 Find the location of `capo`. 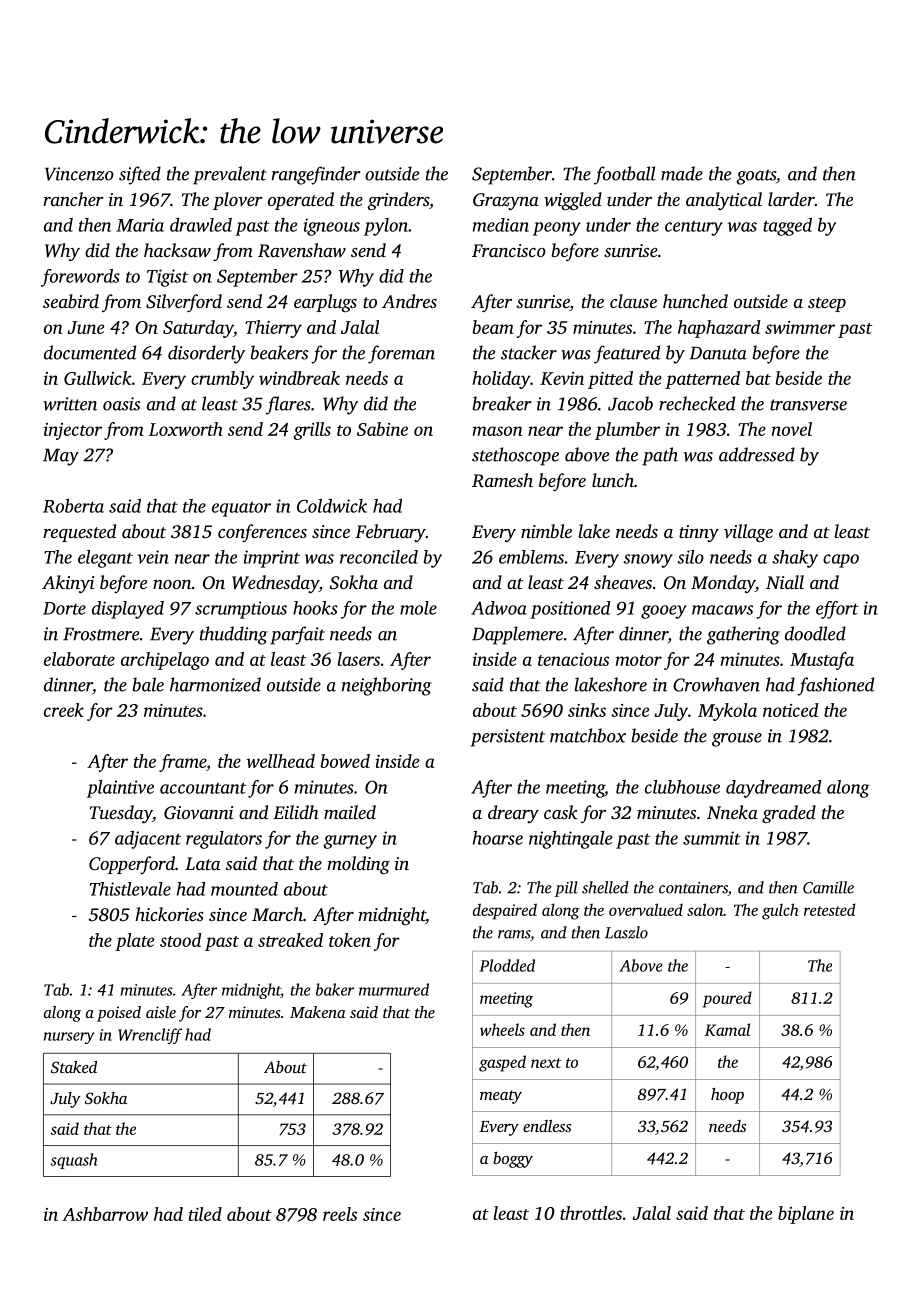

capo is located at coordinates (841, 561).
